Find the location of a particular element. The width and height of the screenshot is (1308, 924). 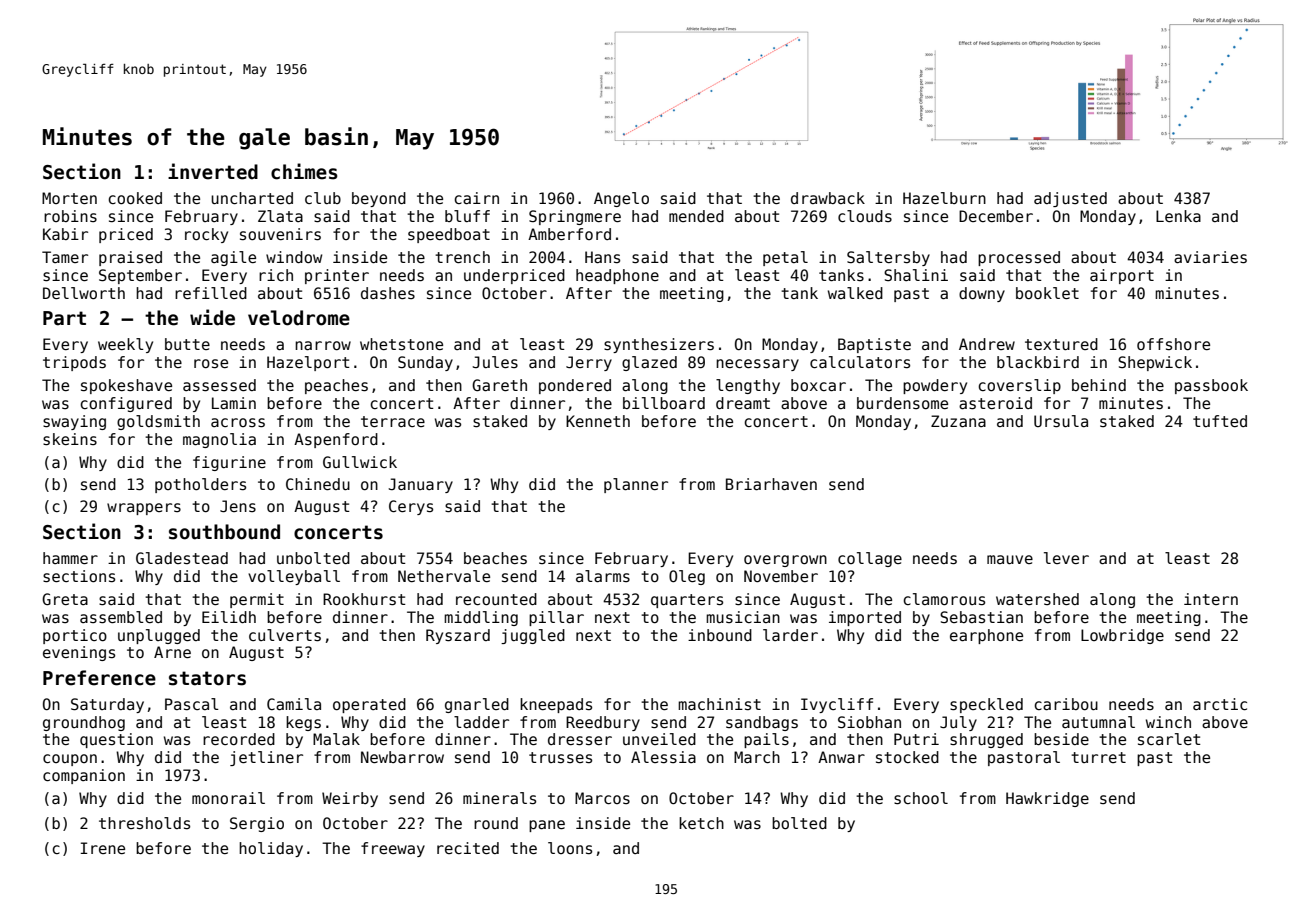

drawback is located at coordinates (828, 198).
